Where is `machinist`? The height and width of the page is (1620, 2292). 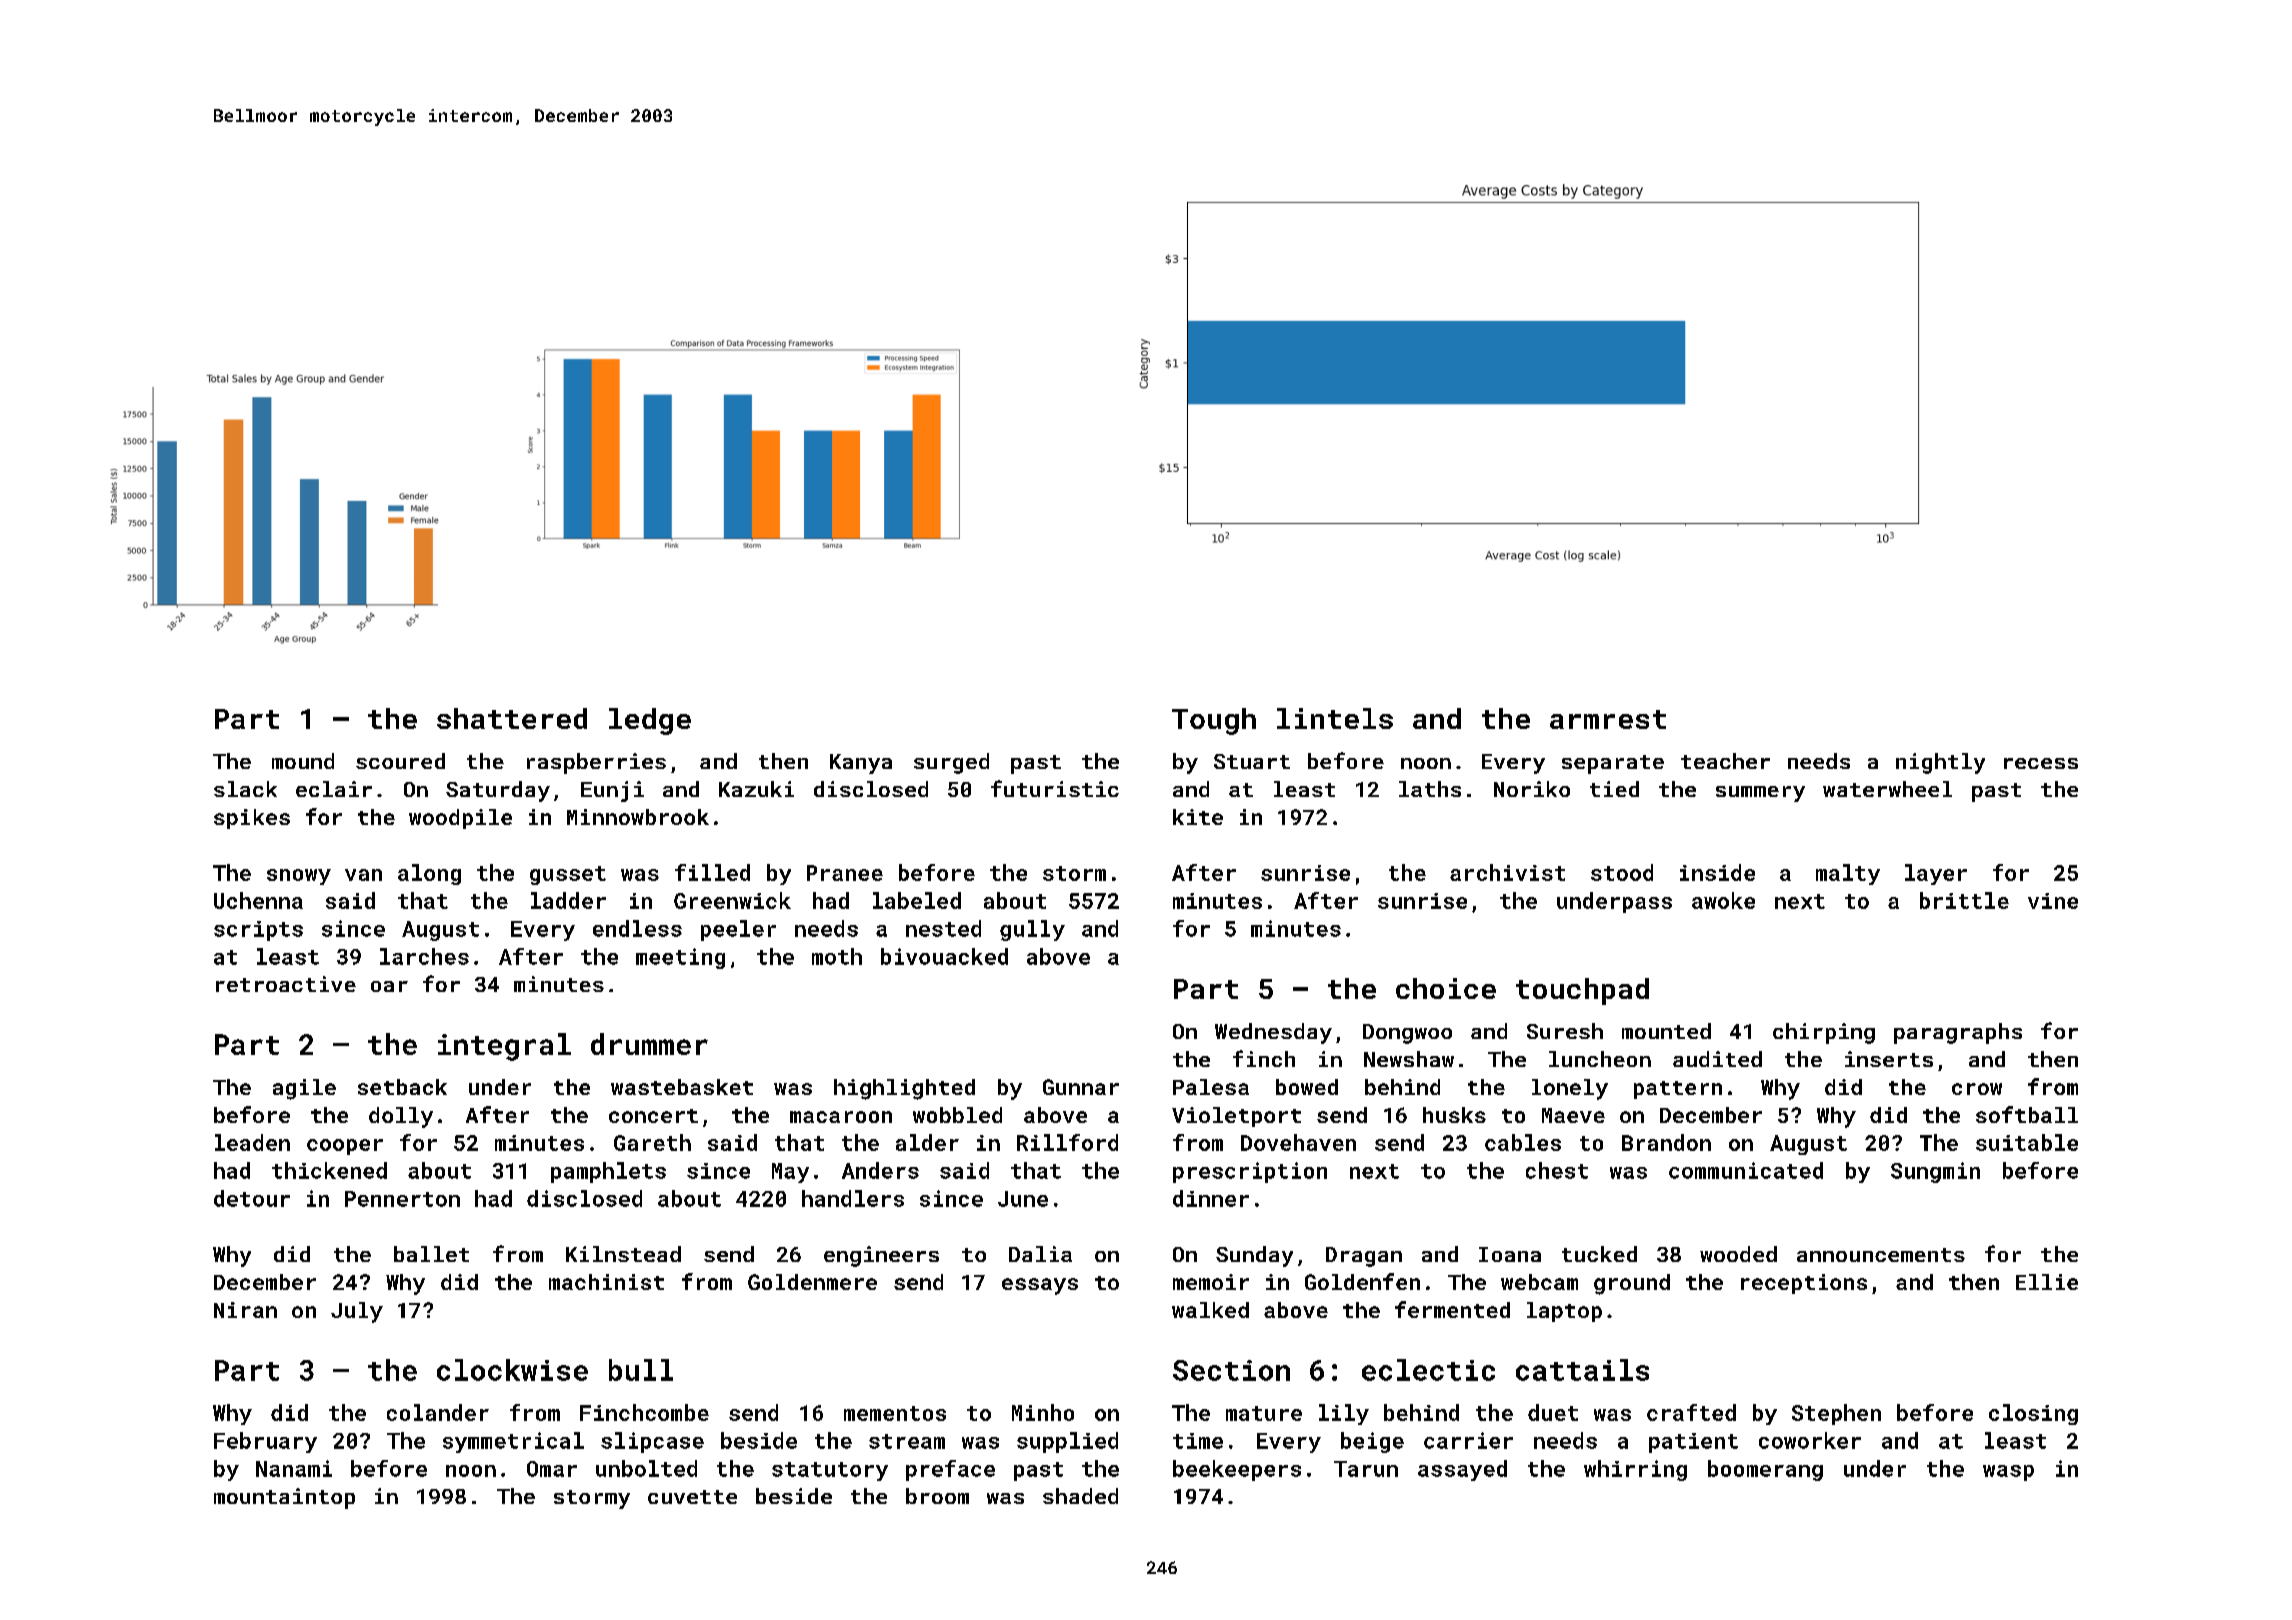
machinist is located at coordinates (606, 1282).
